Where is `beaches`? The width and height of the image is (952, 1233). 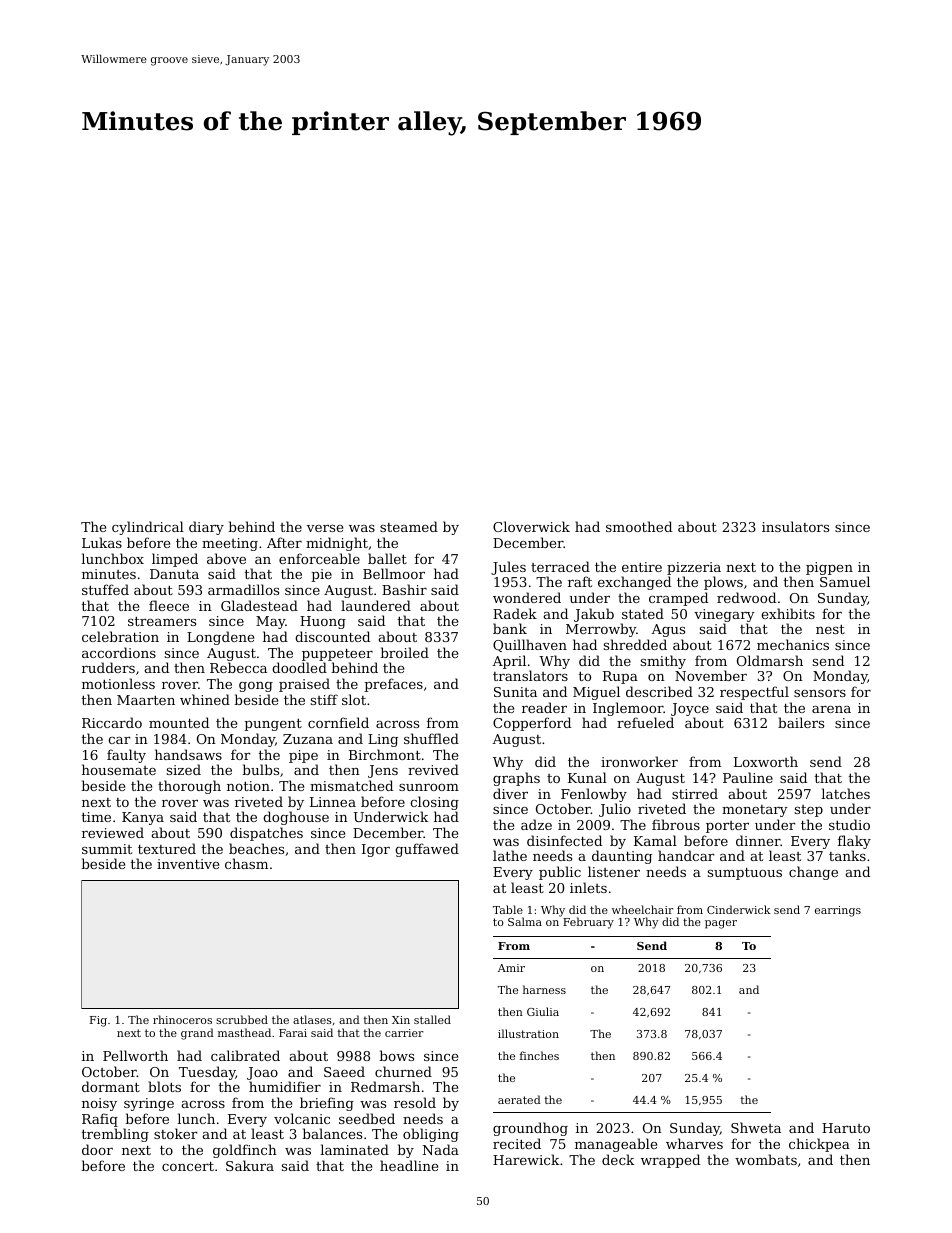 beaches is located at coordinates (256, 848).
